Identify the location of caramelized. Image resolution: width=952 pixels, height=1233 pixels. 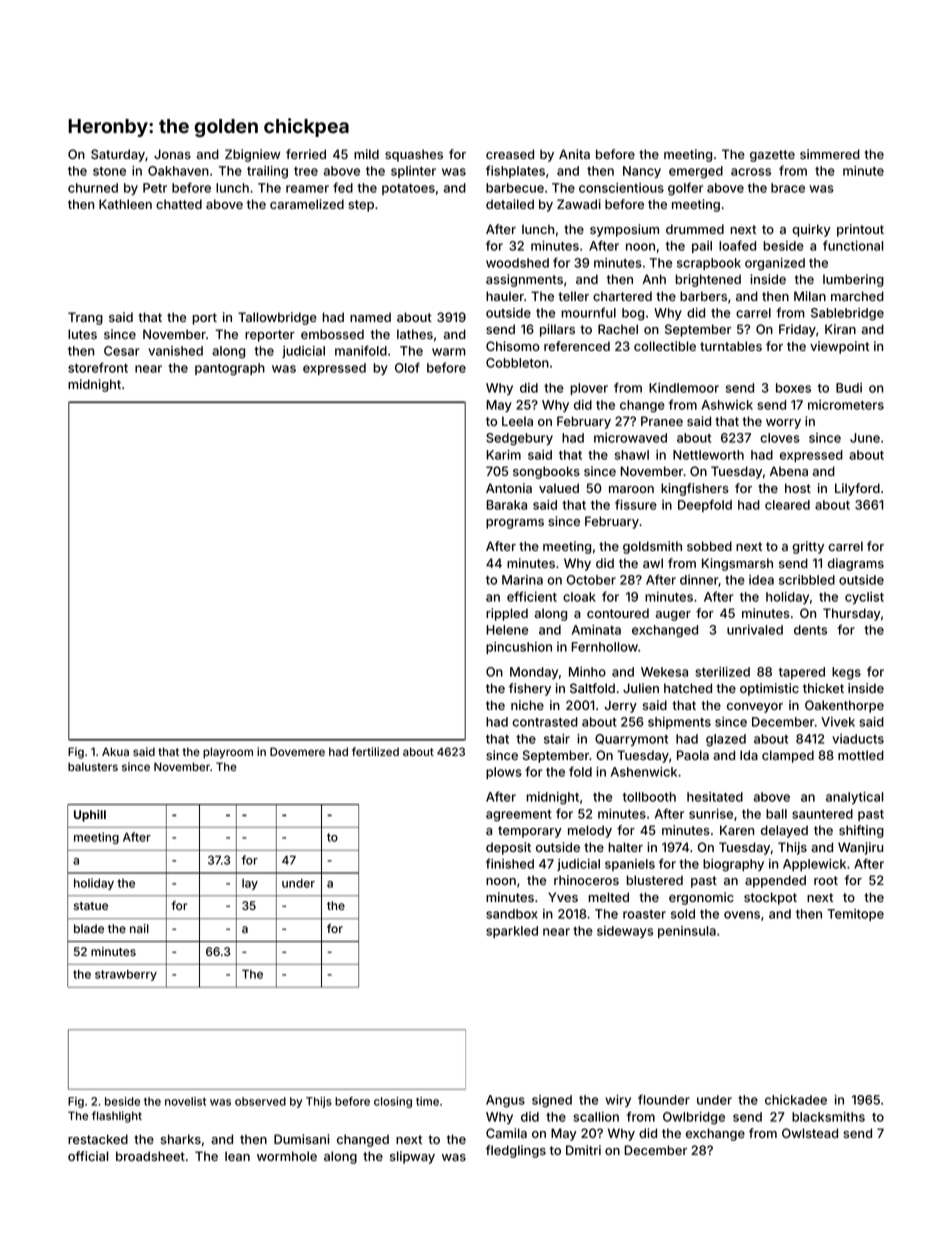
(307, 204).
